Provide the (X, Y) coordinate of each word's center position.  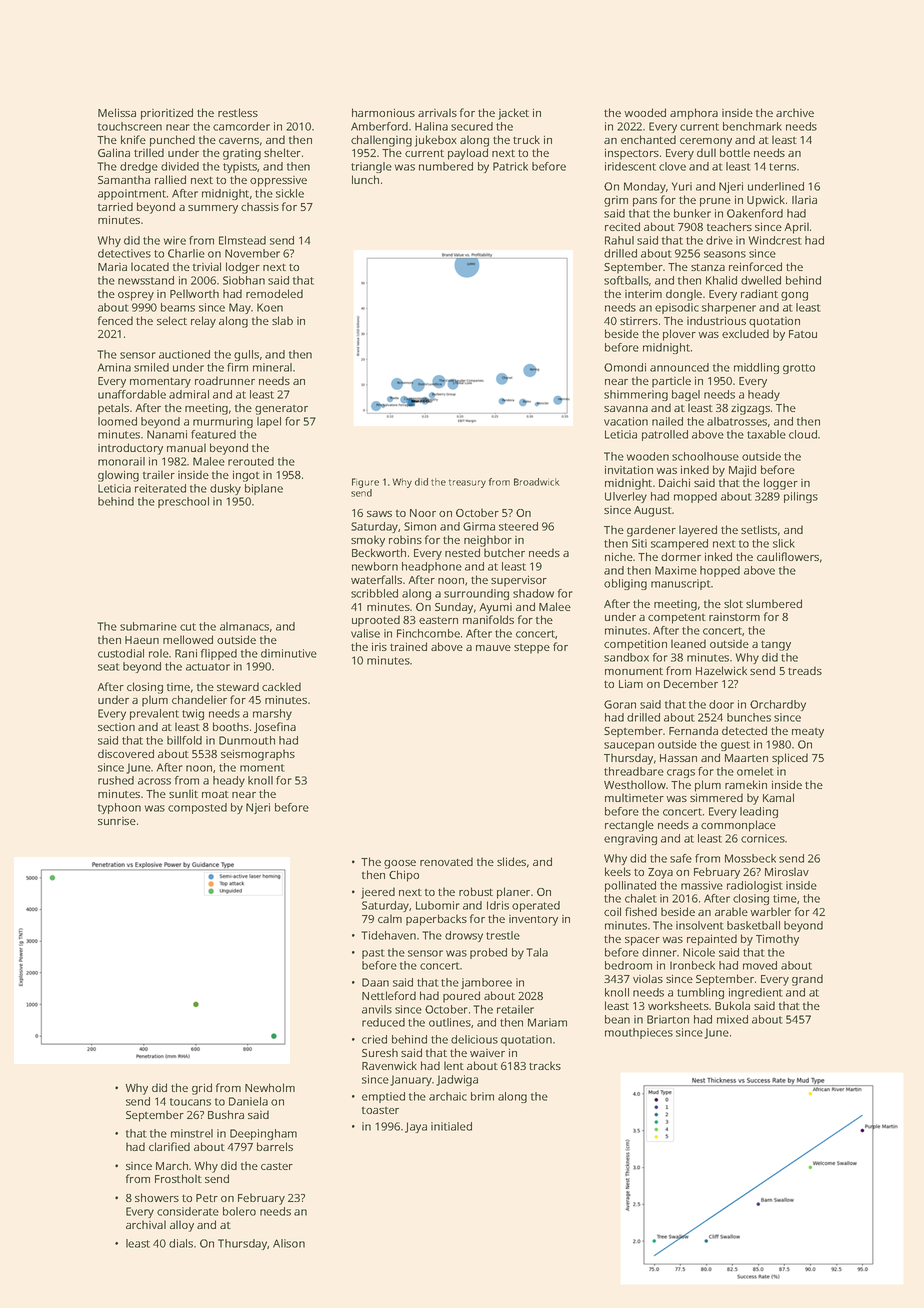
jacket (513, 114)
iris (379, 646)
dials (181, 1243)
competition (635, 645)
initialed (451, 1126)
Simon (420, 526)
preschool (183, 502)
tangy (776, 646)
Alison (289, 1243)
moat (215, 794)
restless (238, 112)
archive (795, 112)
